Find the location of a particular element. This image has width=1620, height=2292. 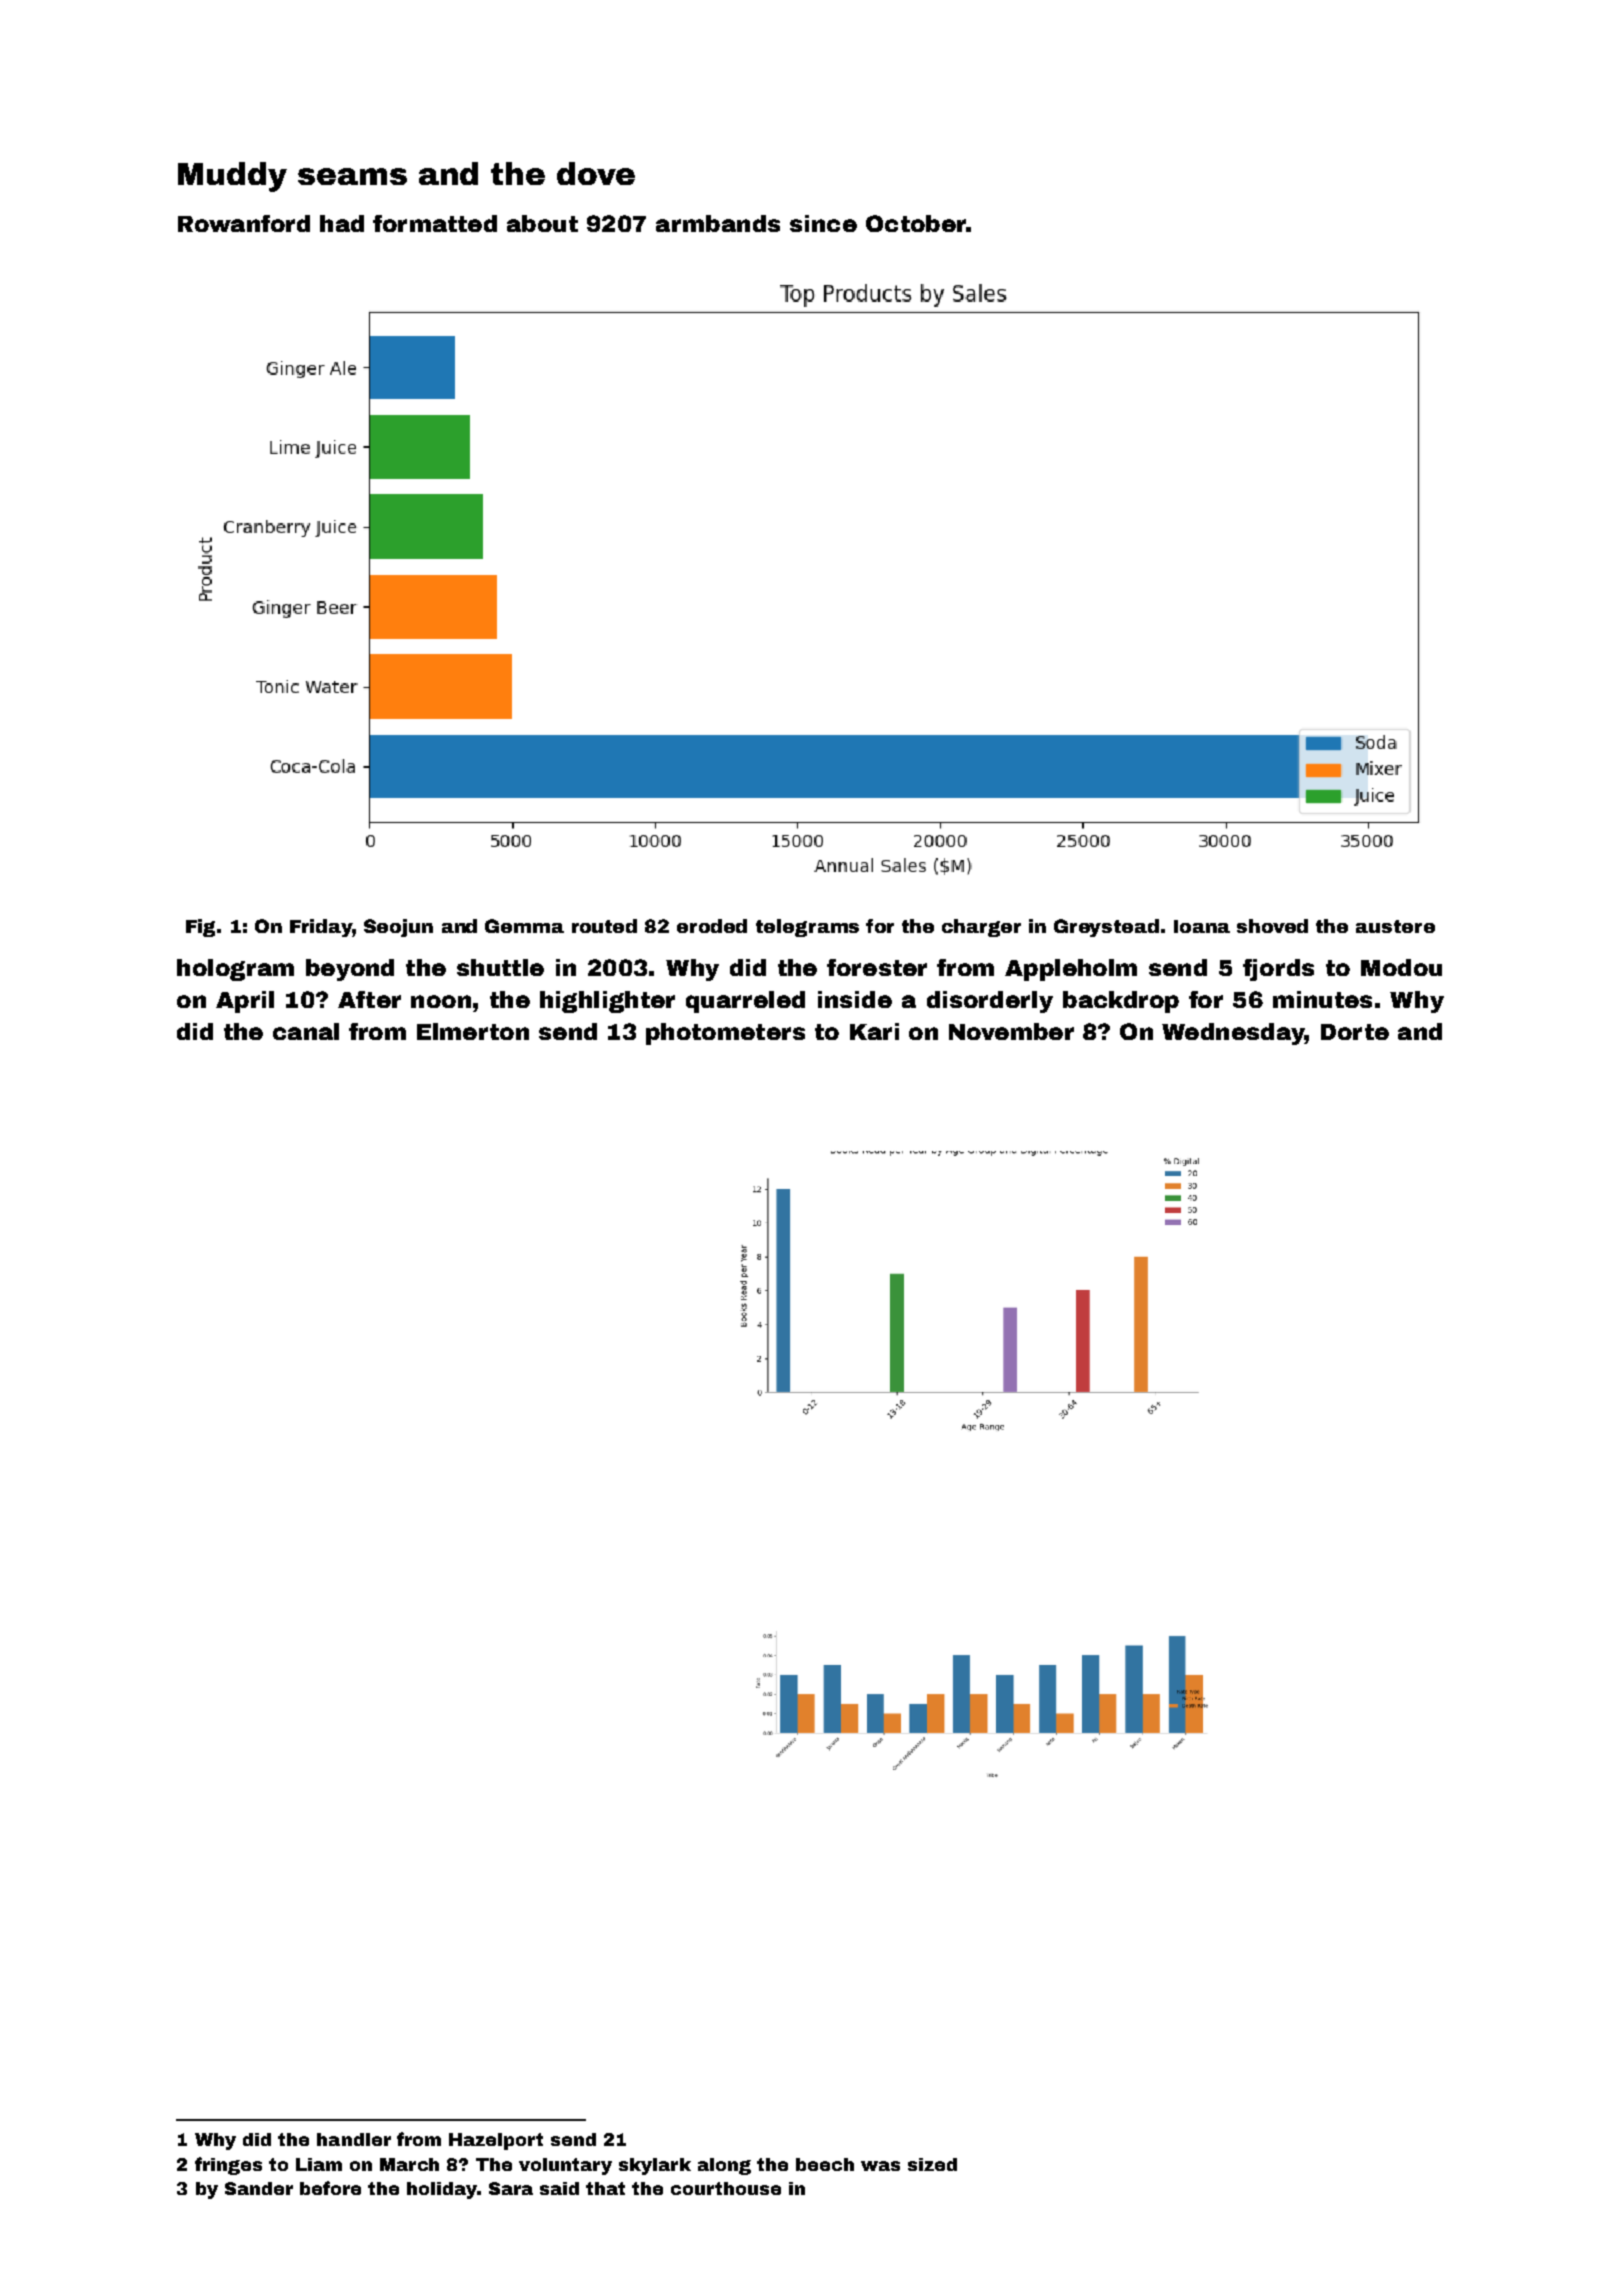

Seojun is located at coordinates (398, 928).
